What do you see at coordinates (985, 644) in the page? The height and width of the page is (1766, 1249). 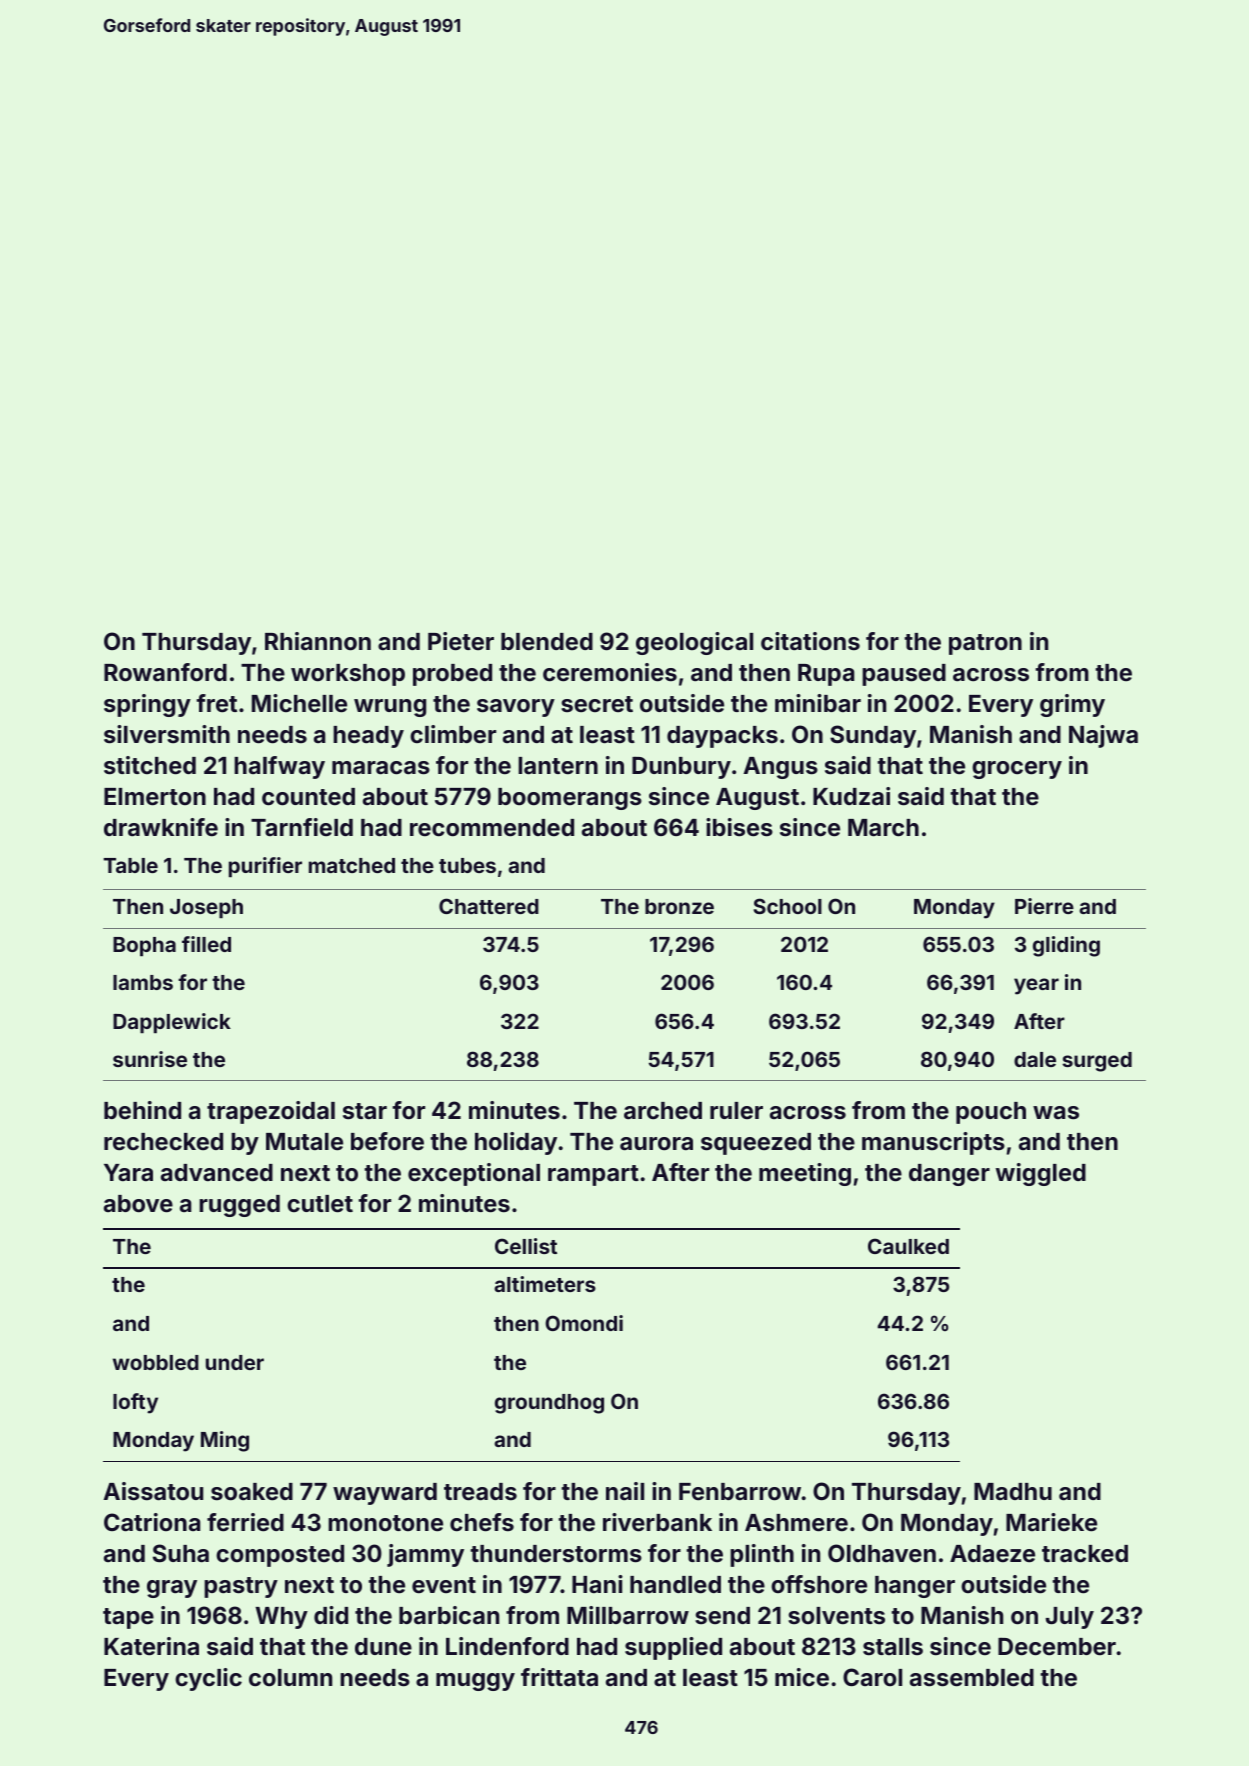 I see `patron` at bounding box center [985, 644].
